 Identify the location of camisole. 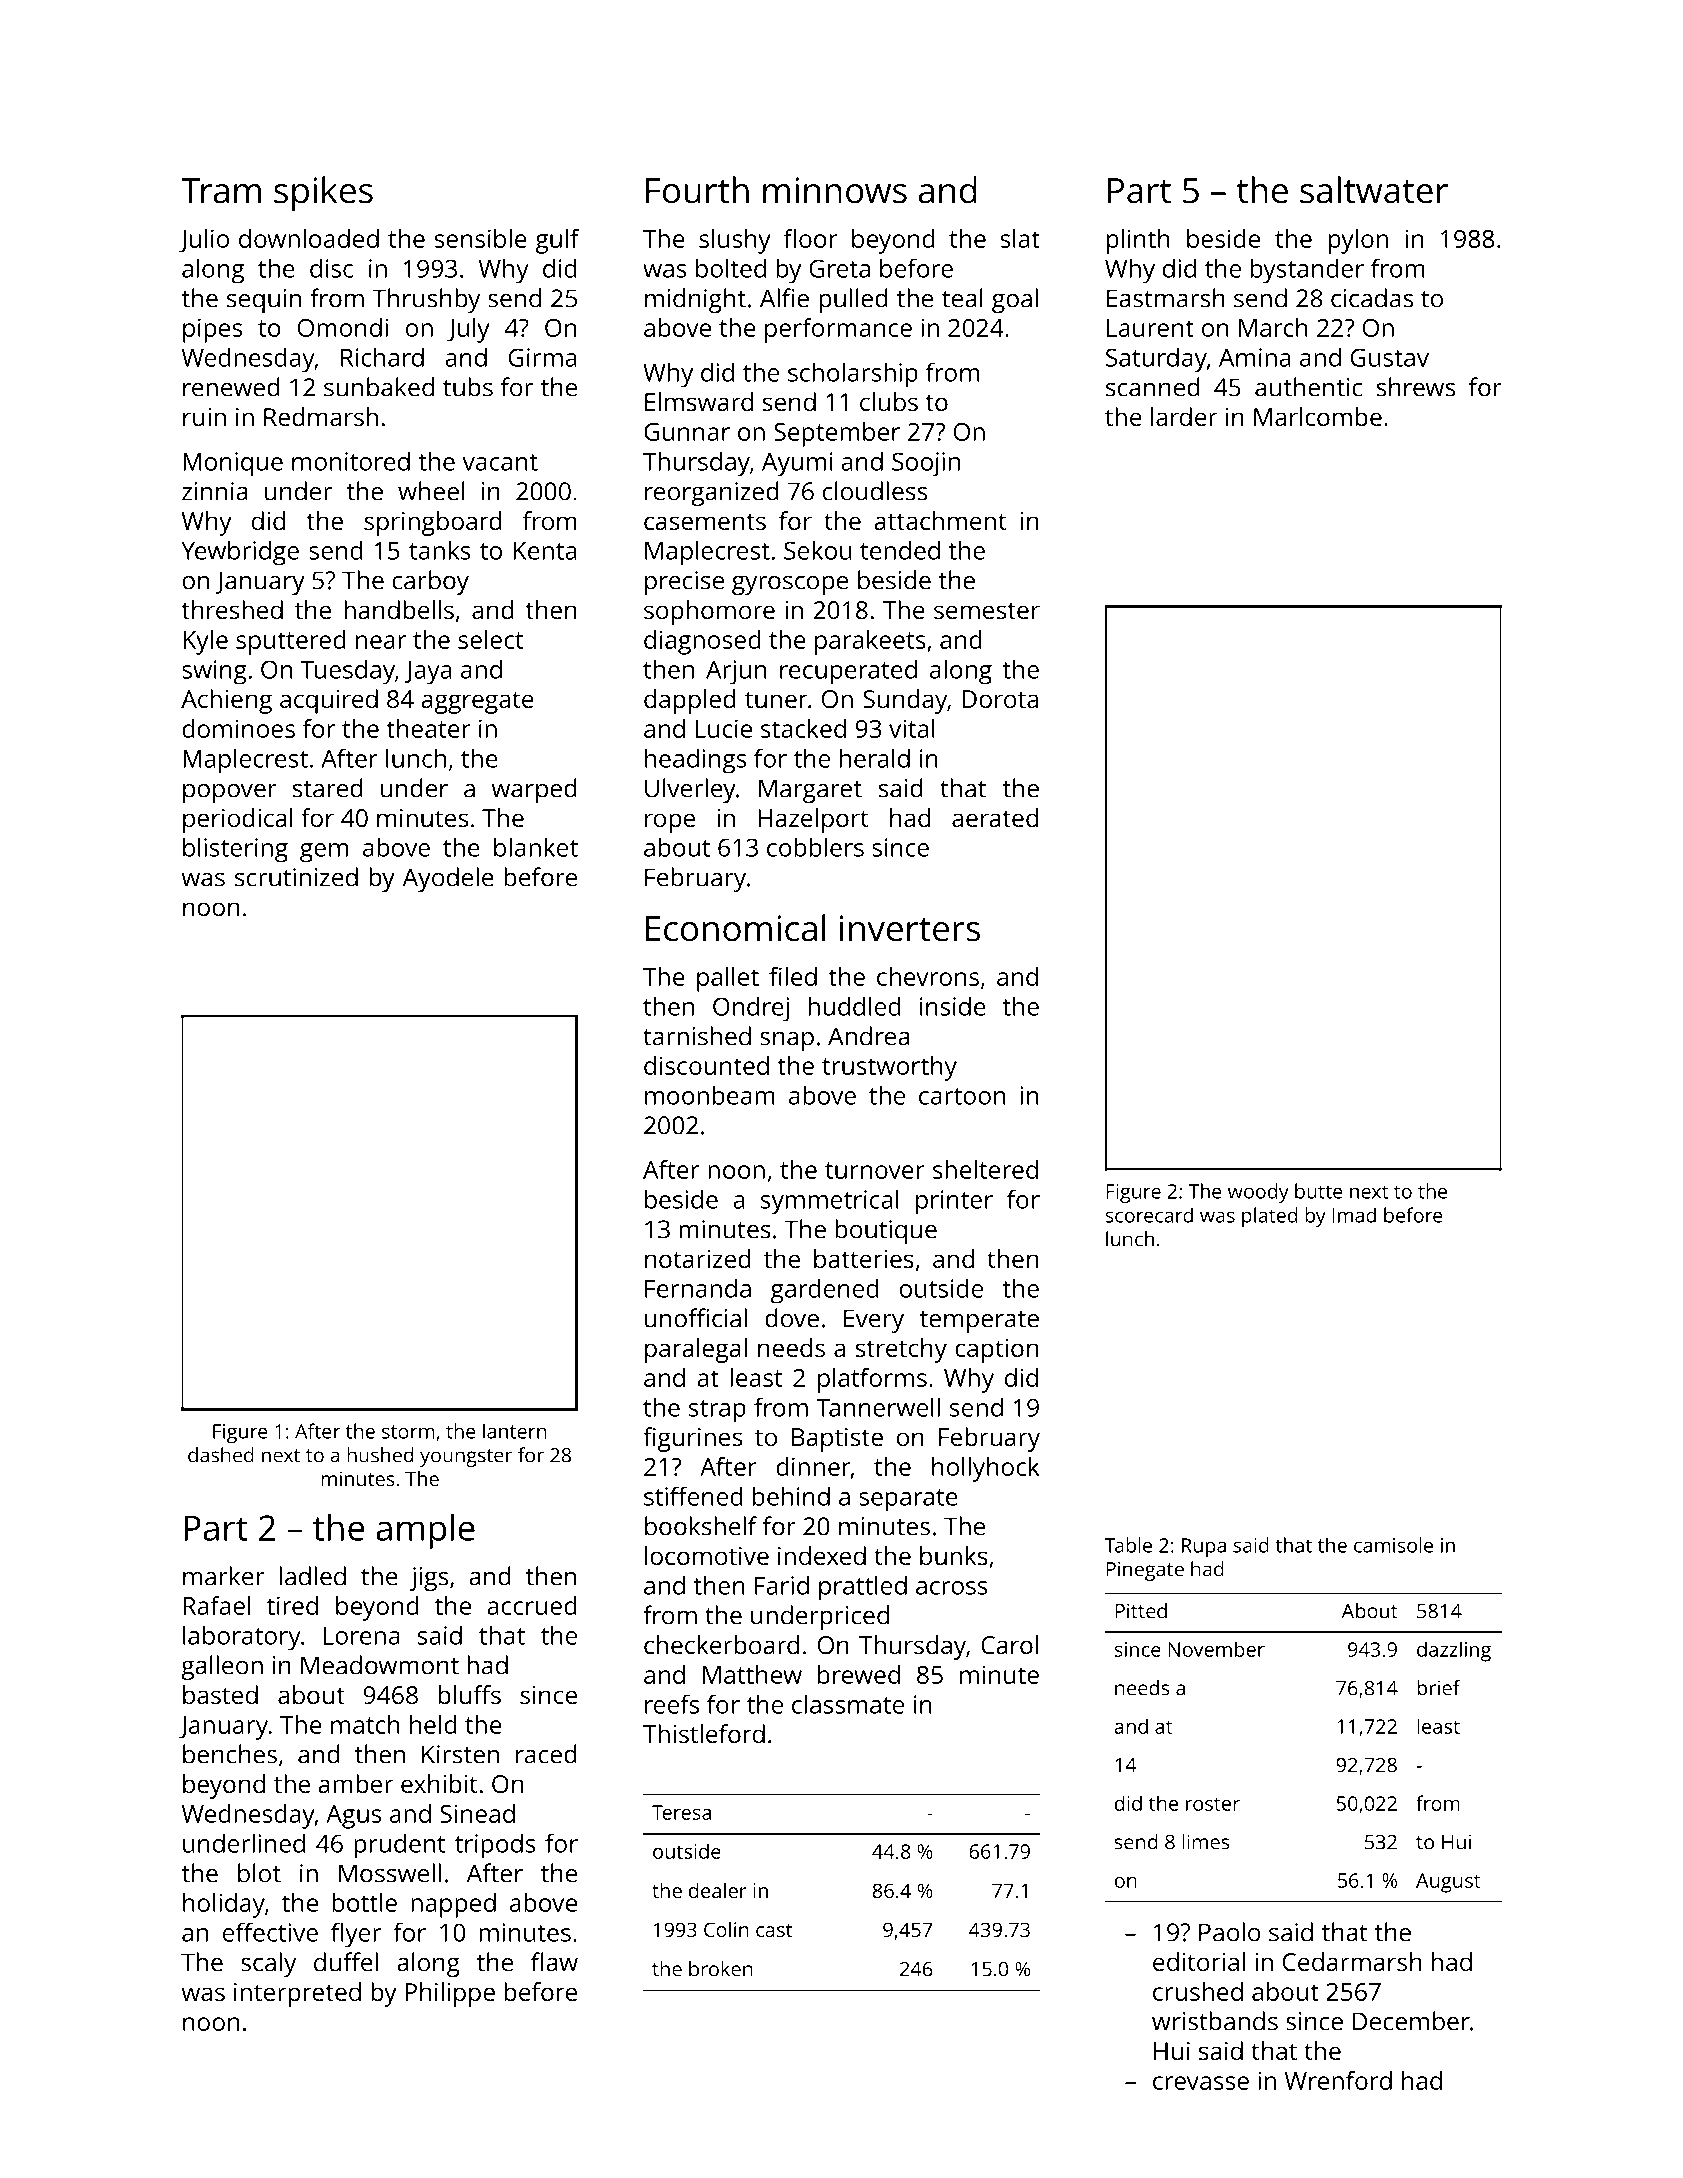
(1393, 1545).
